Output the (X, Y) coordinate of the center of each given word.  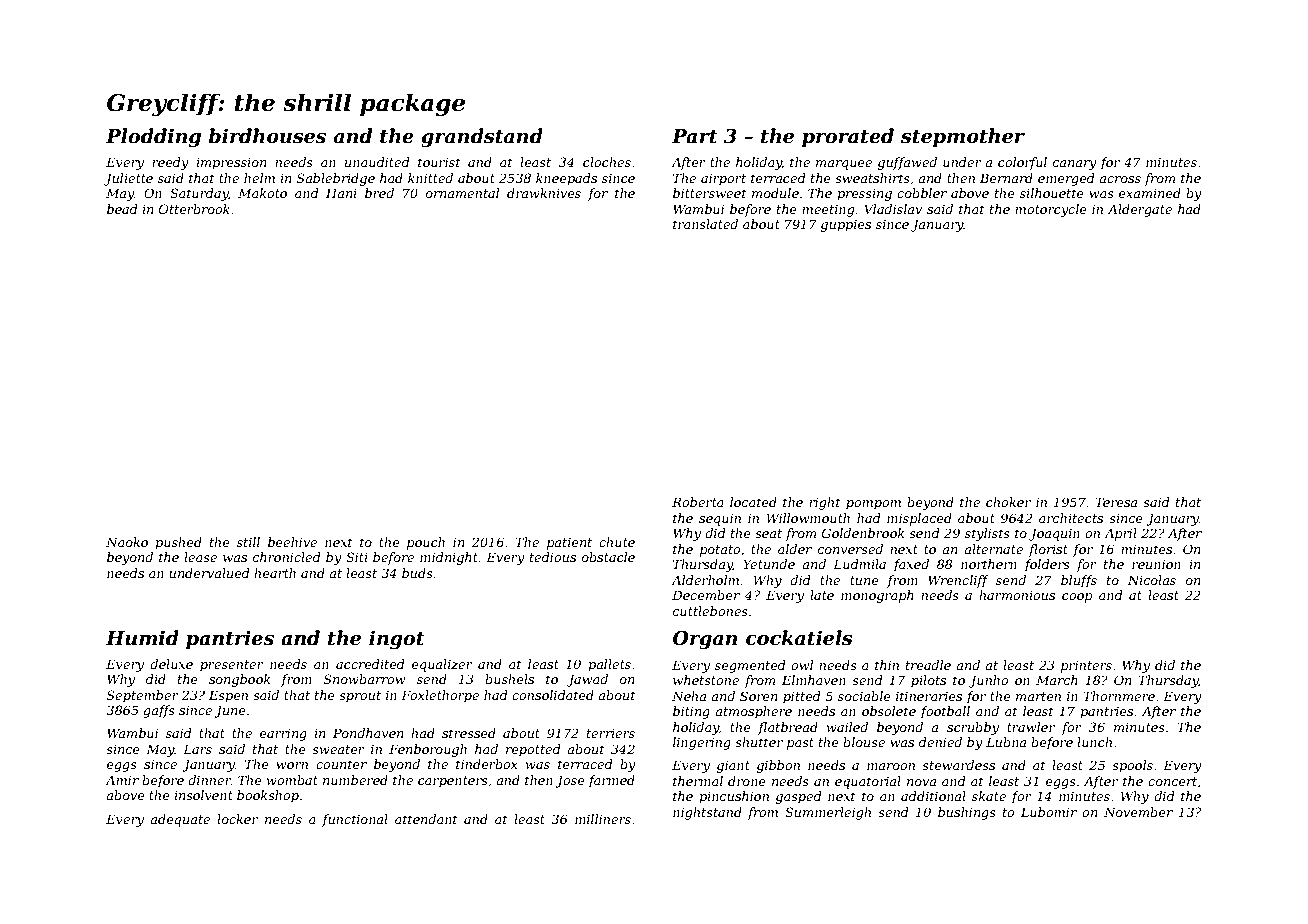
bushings (967, 813)
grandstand (482, 137)
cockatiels (799, 638)
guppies (846, 225)
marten (1038, 696)
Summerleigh (828, 813)
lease (200, 557)
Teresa (1116, 502)
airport (723, 179)
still (248, 542)
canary (1074, 165)
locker (237, 819)
